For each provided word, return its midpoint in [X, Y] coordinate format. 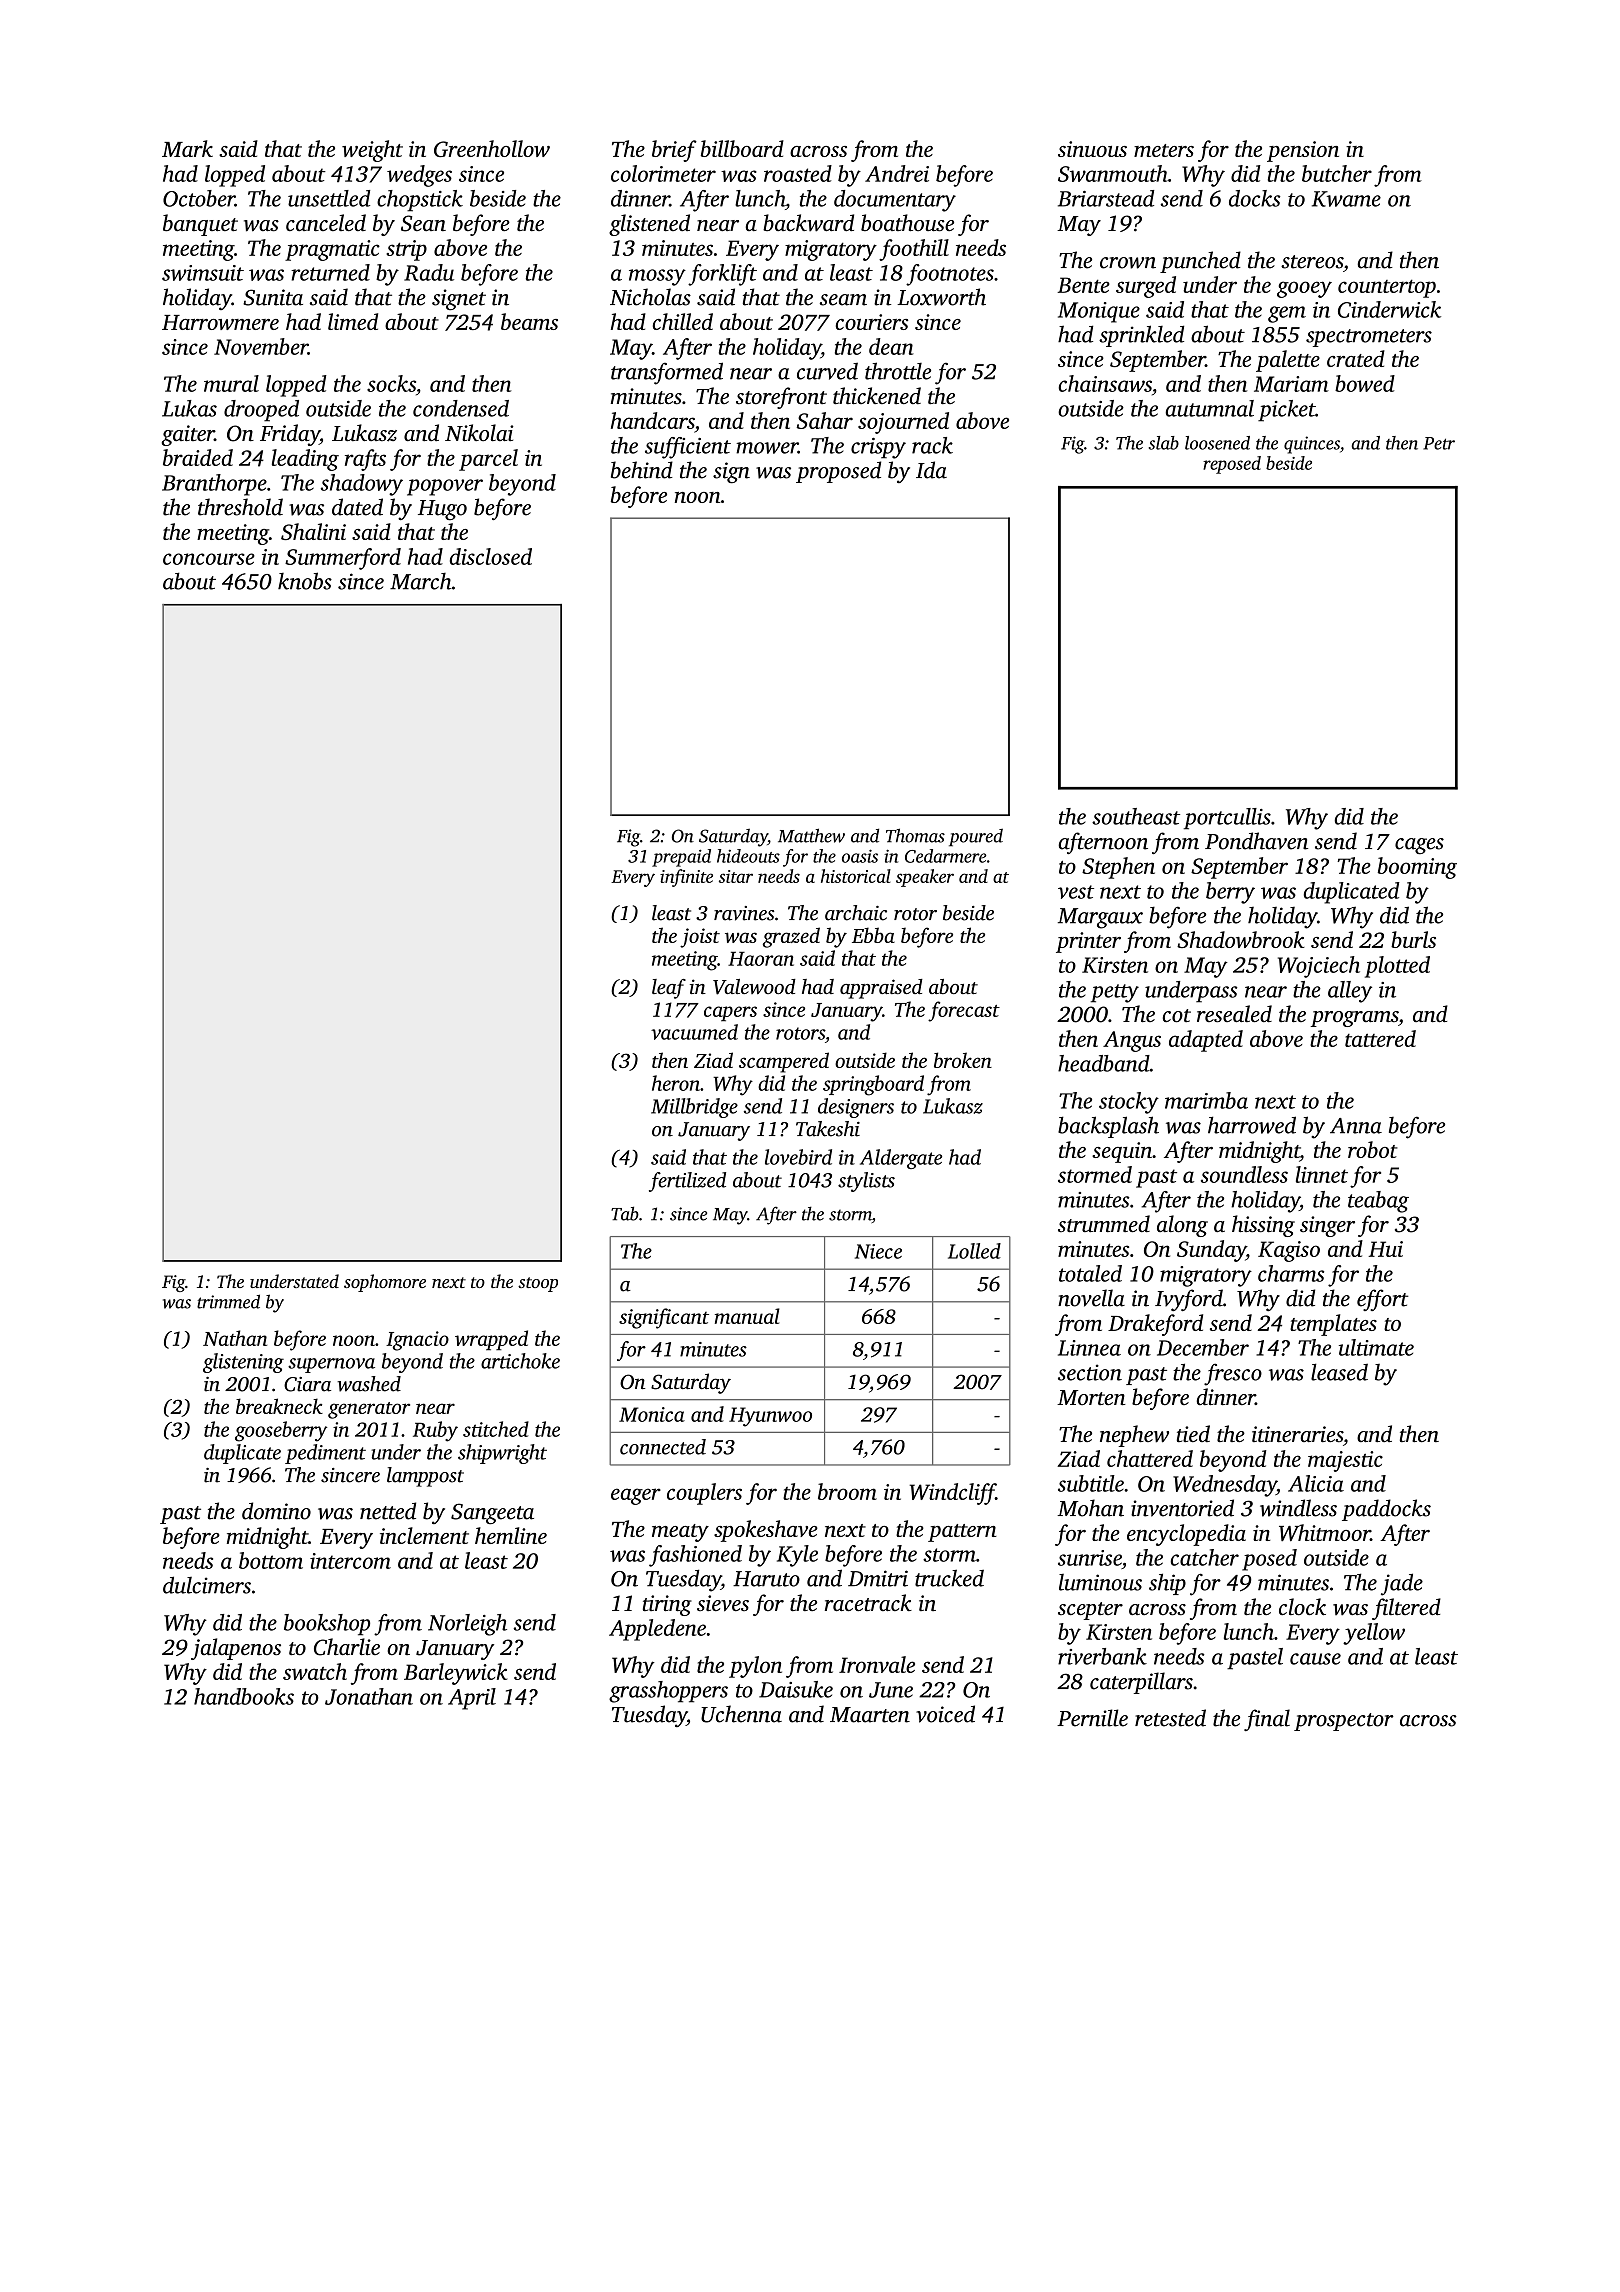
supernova [331, 1365]
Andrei [897, 173]
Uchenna [741, 1714]
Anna [1356, 1126]
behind [642, 470]
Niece [878, 1251]
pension [1303, 151]
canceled [326, 223]
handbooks [244, 1696]
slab [1163, 443]
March [421, 581]
